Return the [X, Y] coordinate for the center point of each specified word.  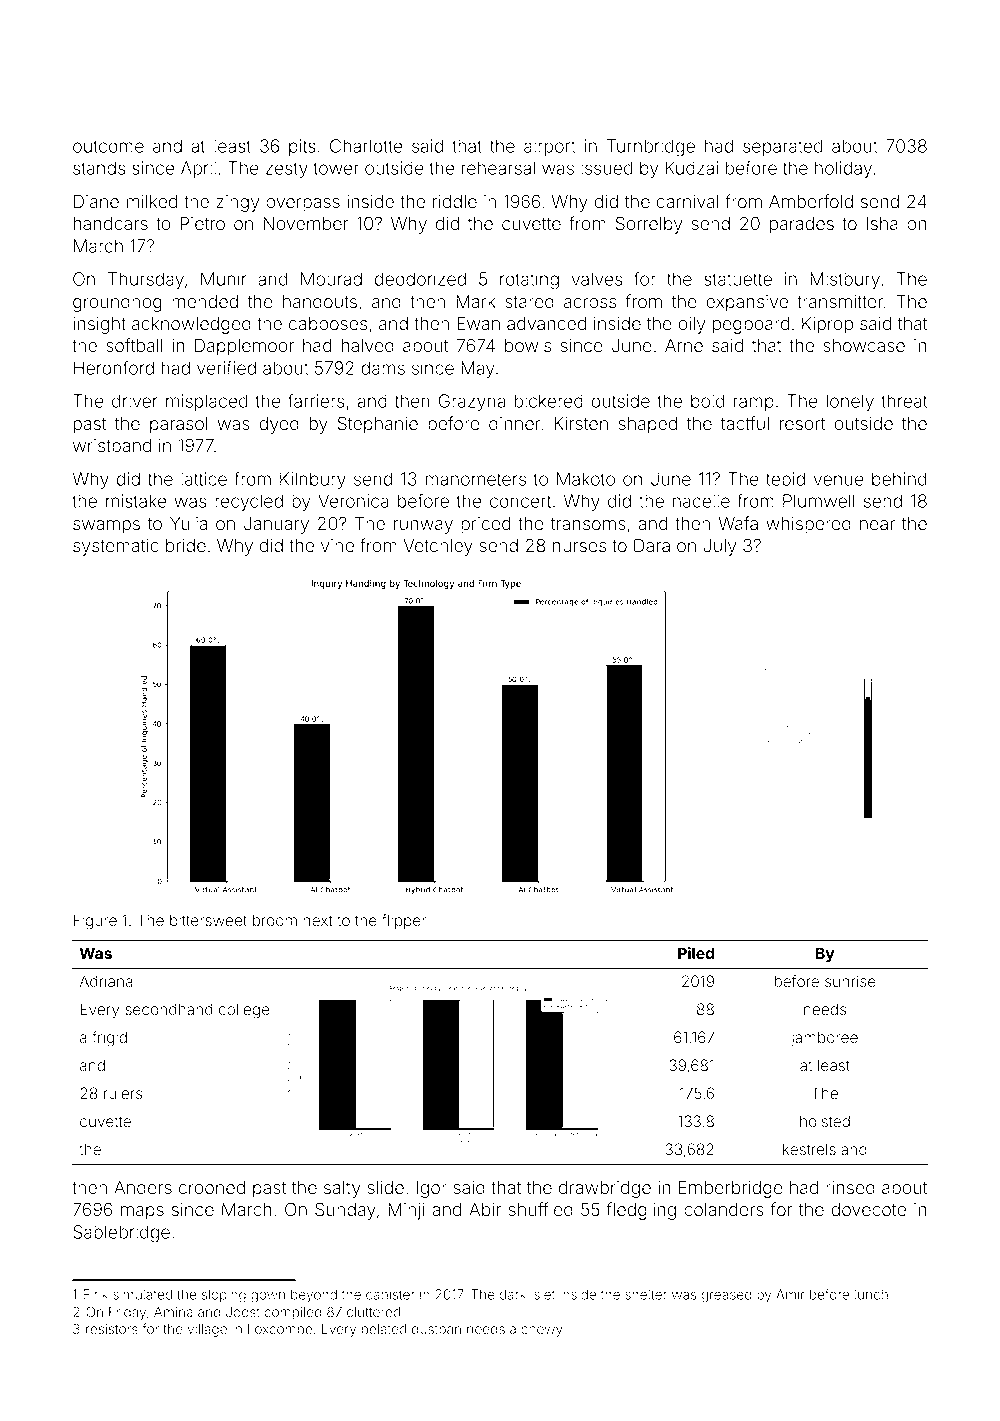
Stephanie [378, 425]
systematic [116, 547]
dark [512, 1294]
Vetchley [438, 547]
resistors [112, 1329]
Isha [882, 224]
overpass [303, 205]
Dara [652, 545]
